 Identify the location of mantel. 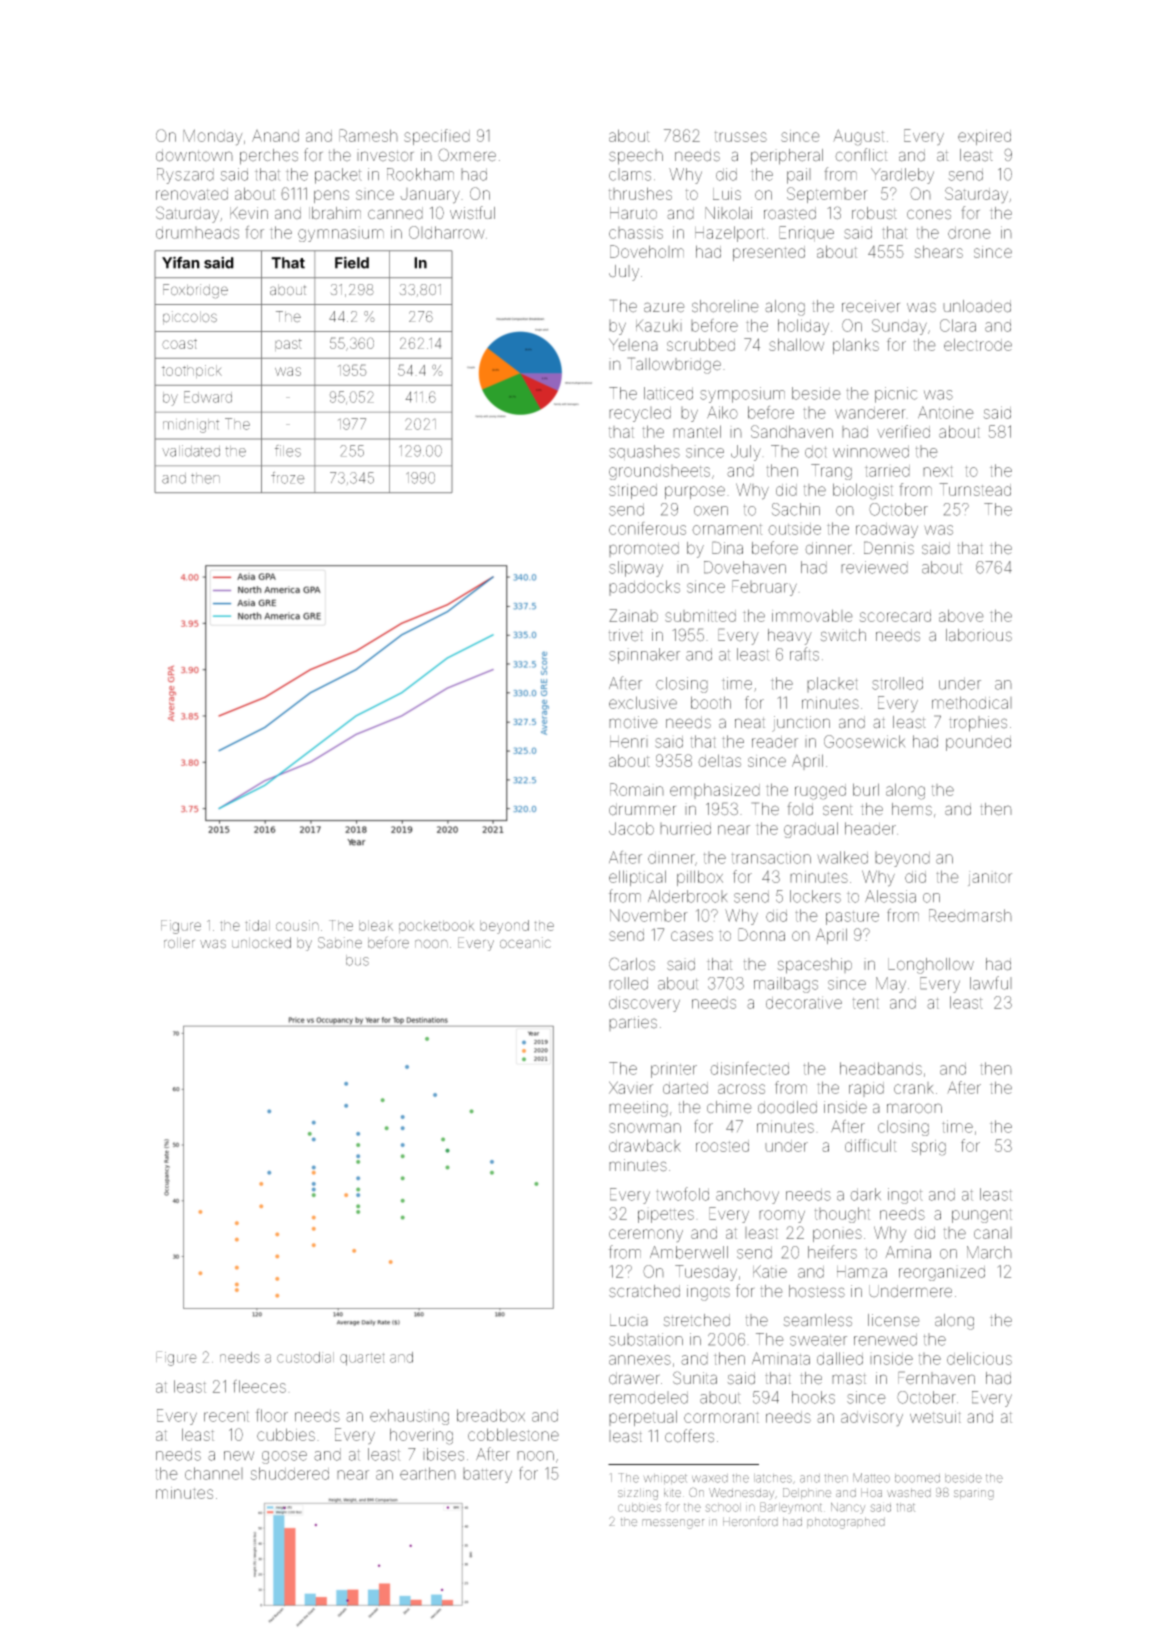
(697, 431).
